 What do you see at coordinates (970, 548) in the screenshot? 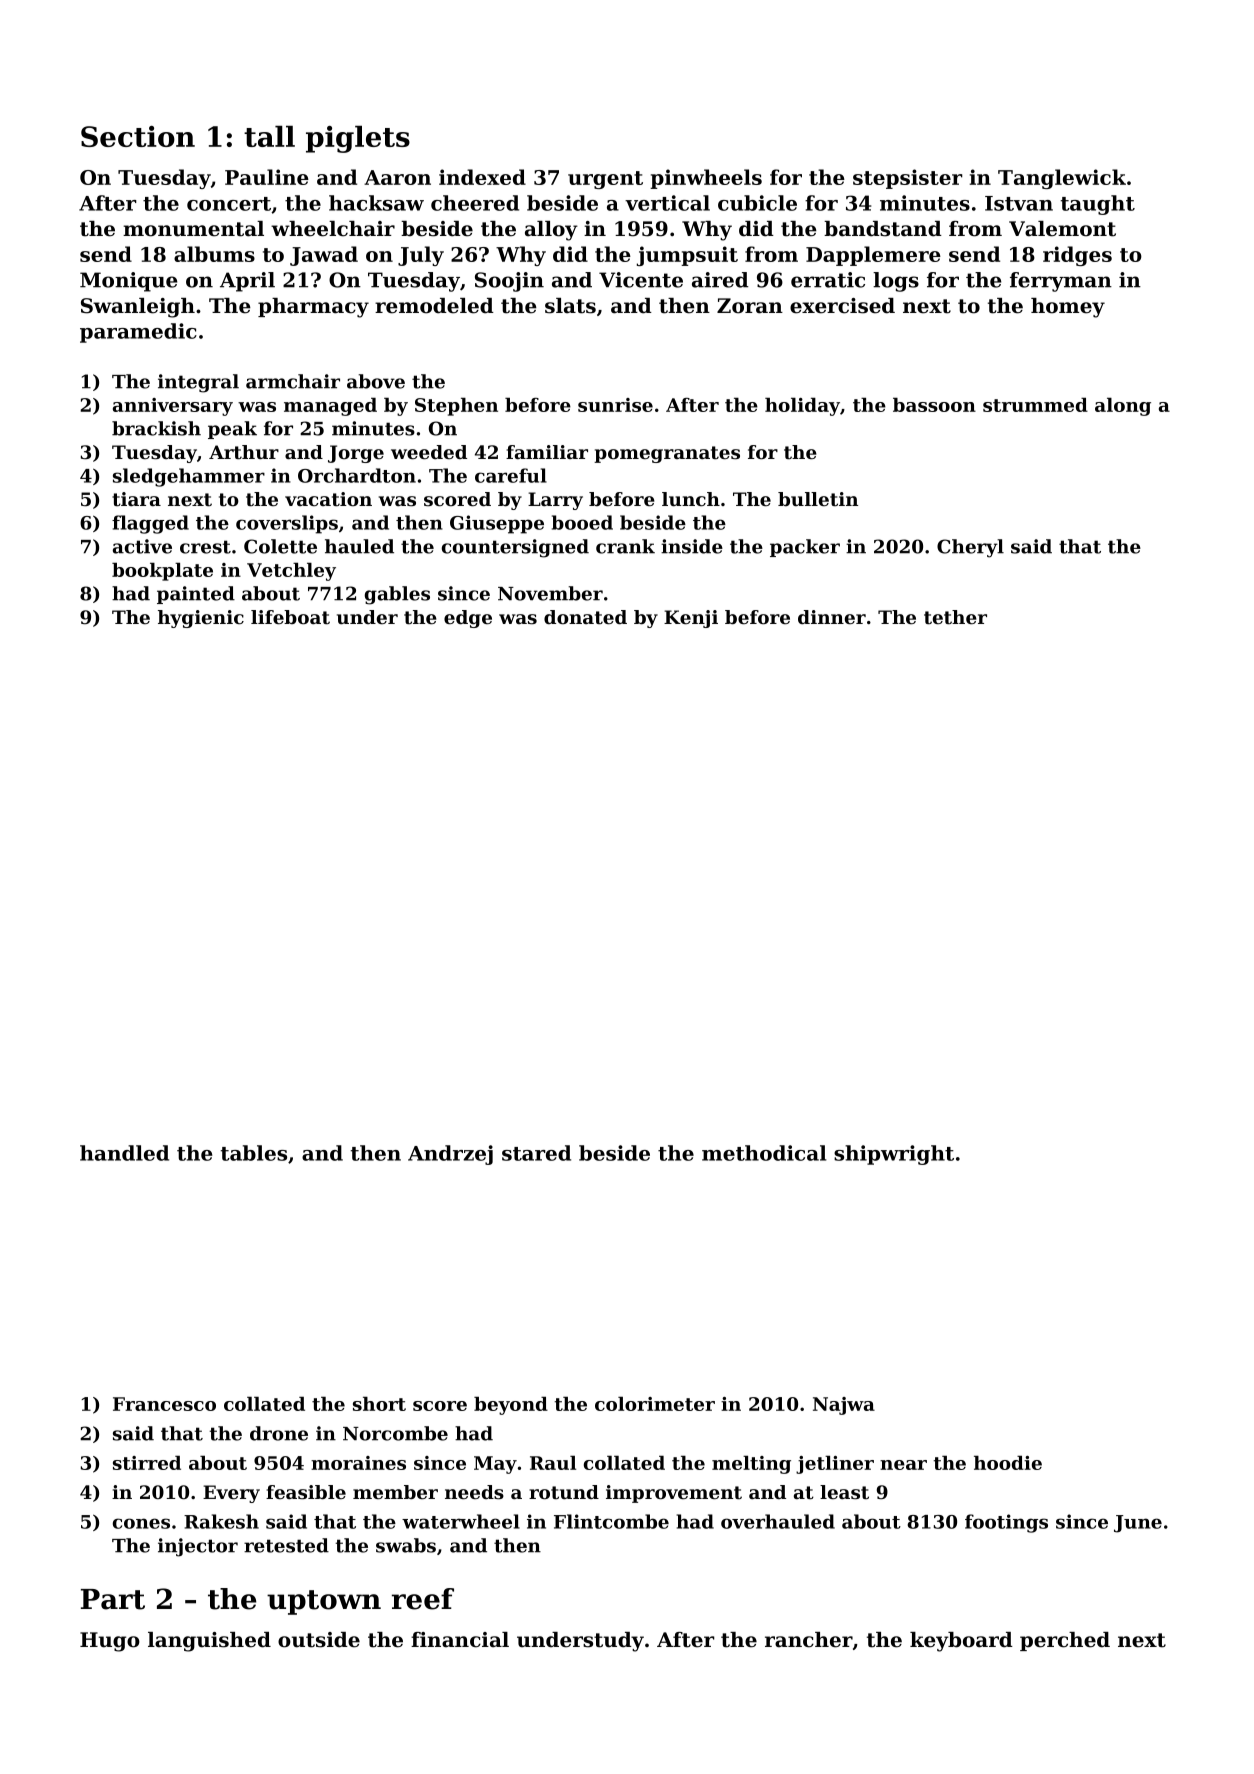
I see `Cheryl` at bounding box center [970, 548].
